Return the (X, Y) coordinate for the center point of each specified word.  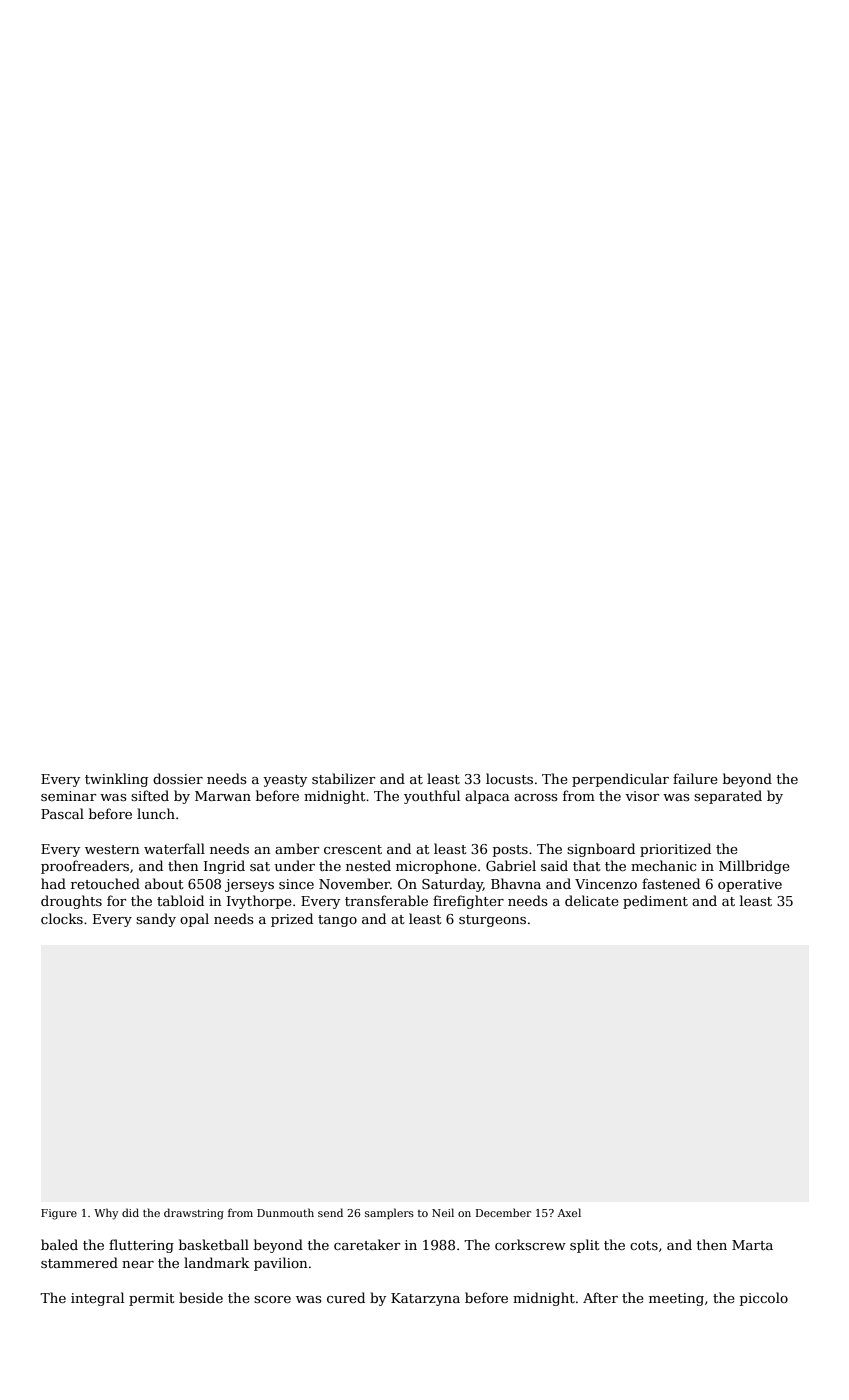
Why (106, 1214)
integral (97, 1299)
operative (750, 885)
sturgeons (492, 921)
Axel (569, 1212)
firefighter (468, 902)
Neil (443, 1212)
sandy (156, 920)
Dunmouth (285, 1212)
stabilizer (343, 778)
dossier (178, 778)
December (503, 1212)
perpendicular (620, 780)
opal (194, 920)
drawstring (194, 1214)
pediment (655, 902)
